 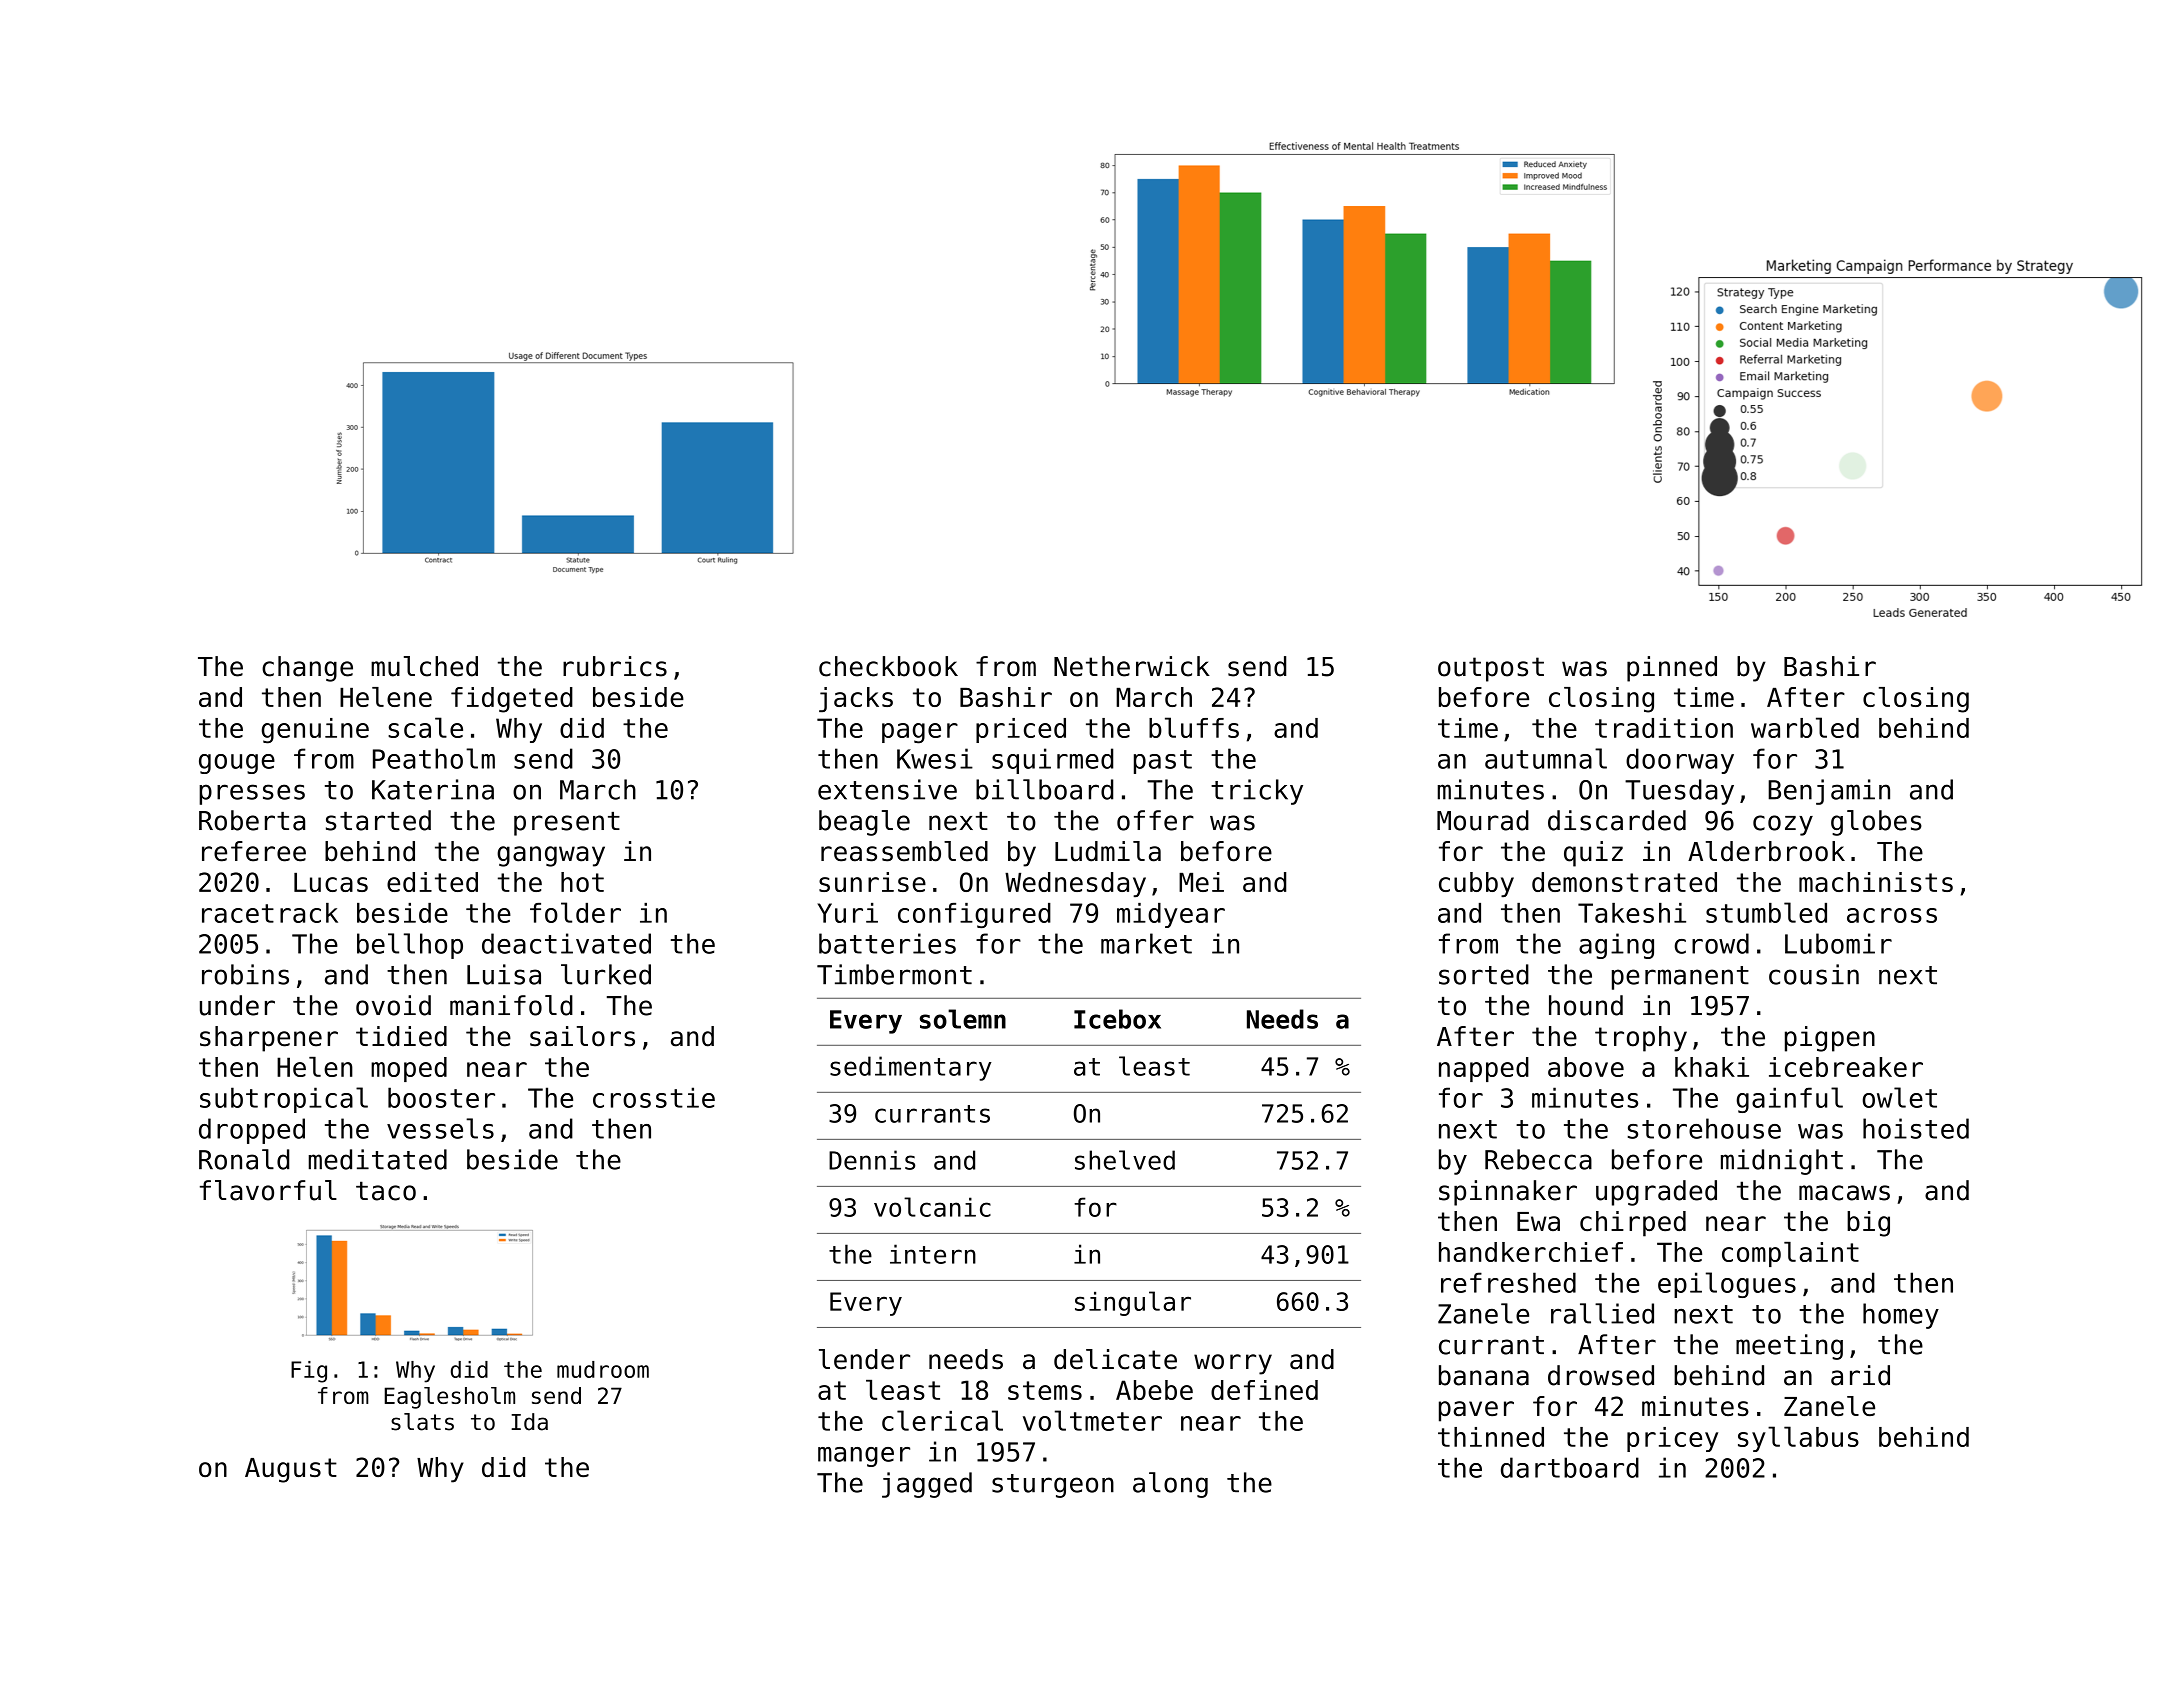 I want to click on slats, so click(x=422, y=1422).
